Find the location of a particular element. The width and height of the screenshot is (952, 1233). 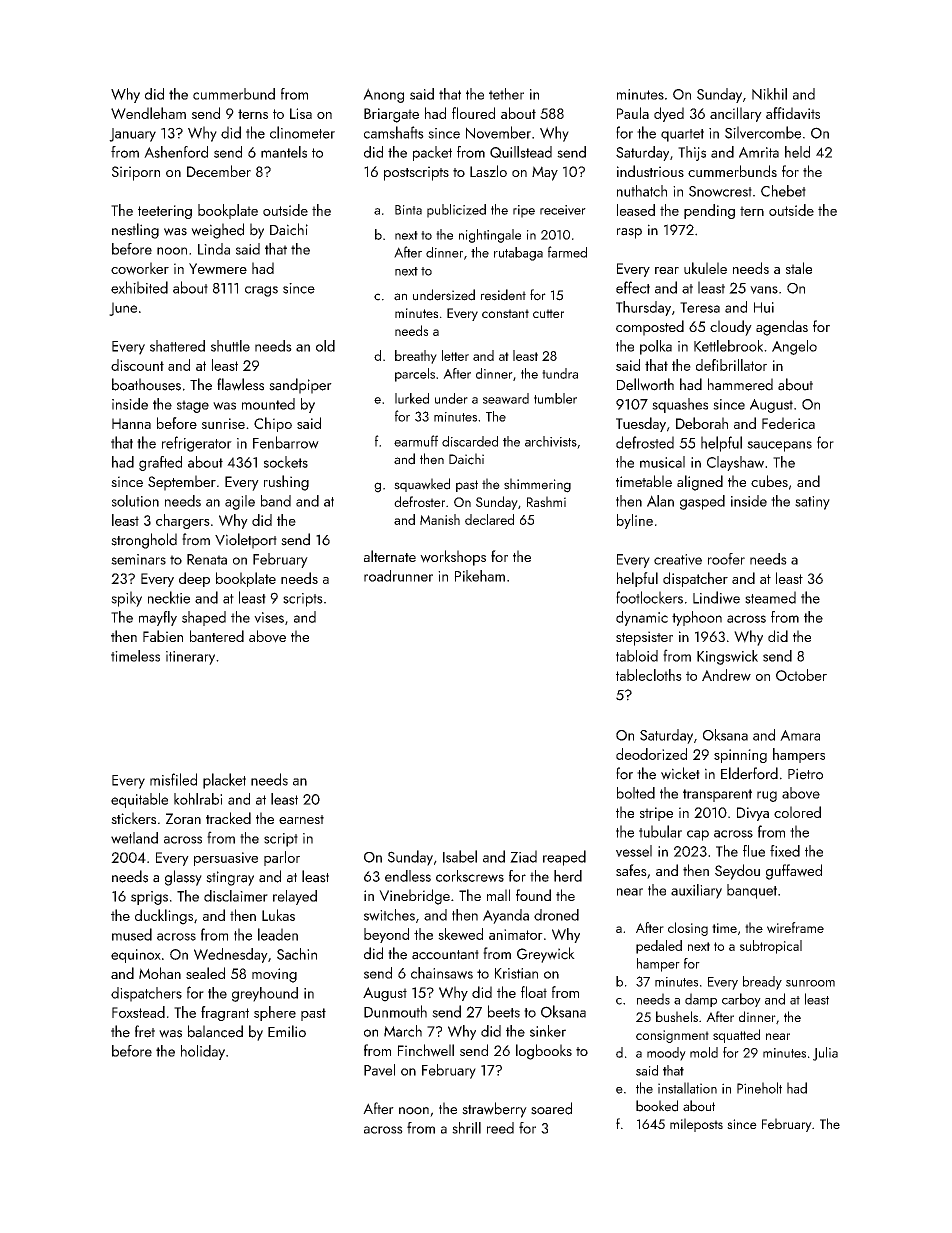

Anong is located at coordinates (383, 95).
